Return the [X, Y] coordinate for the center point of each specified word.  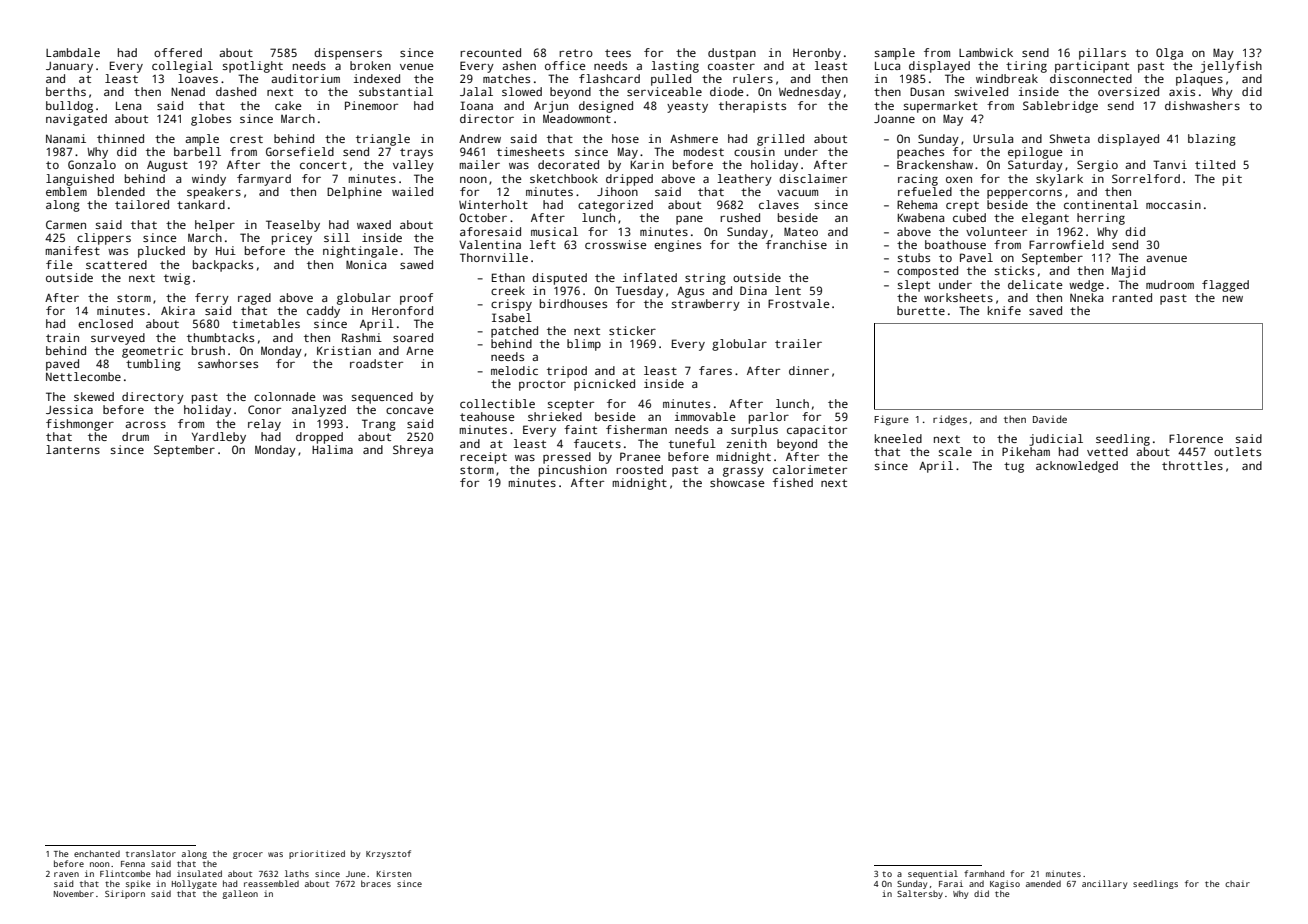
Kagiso [1005, 884]
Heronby [817, 54]
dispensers [348, 54]
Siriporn [125, 894]
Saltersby [920, 894]
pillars [1102, 54]
